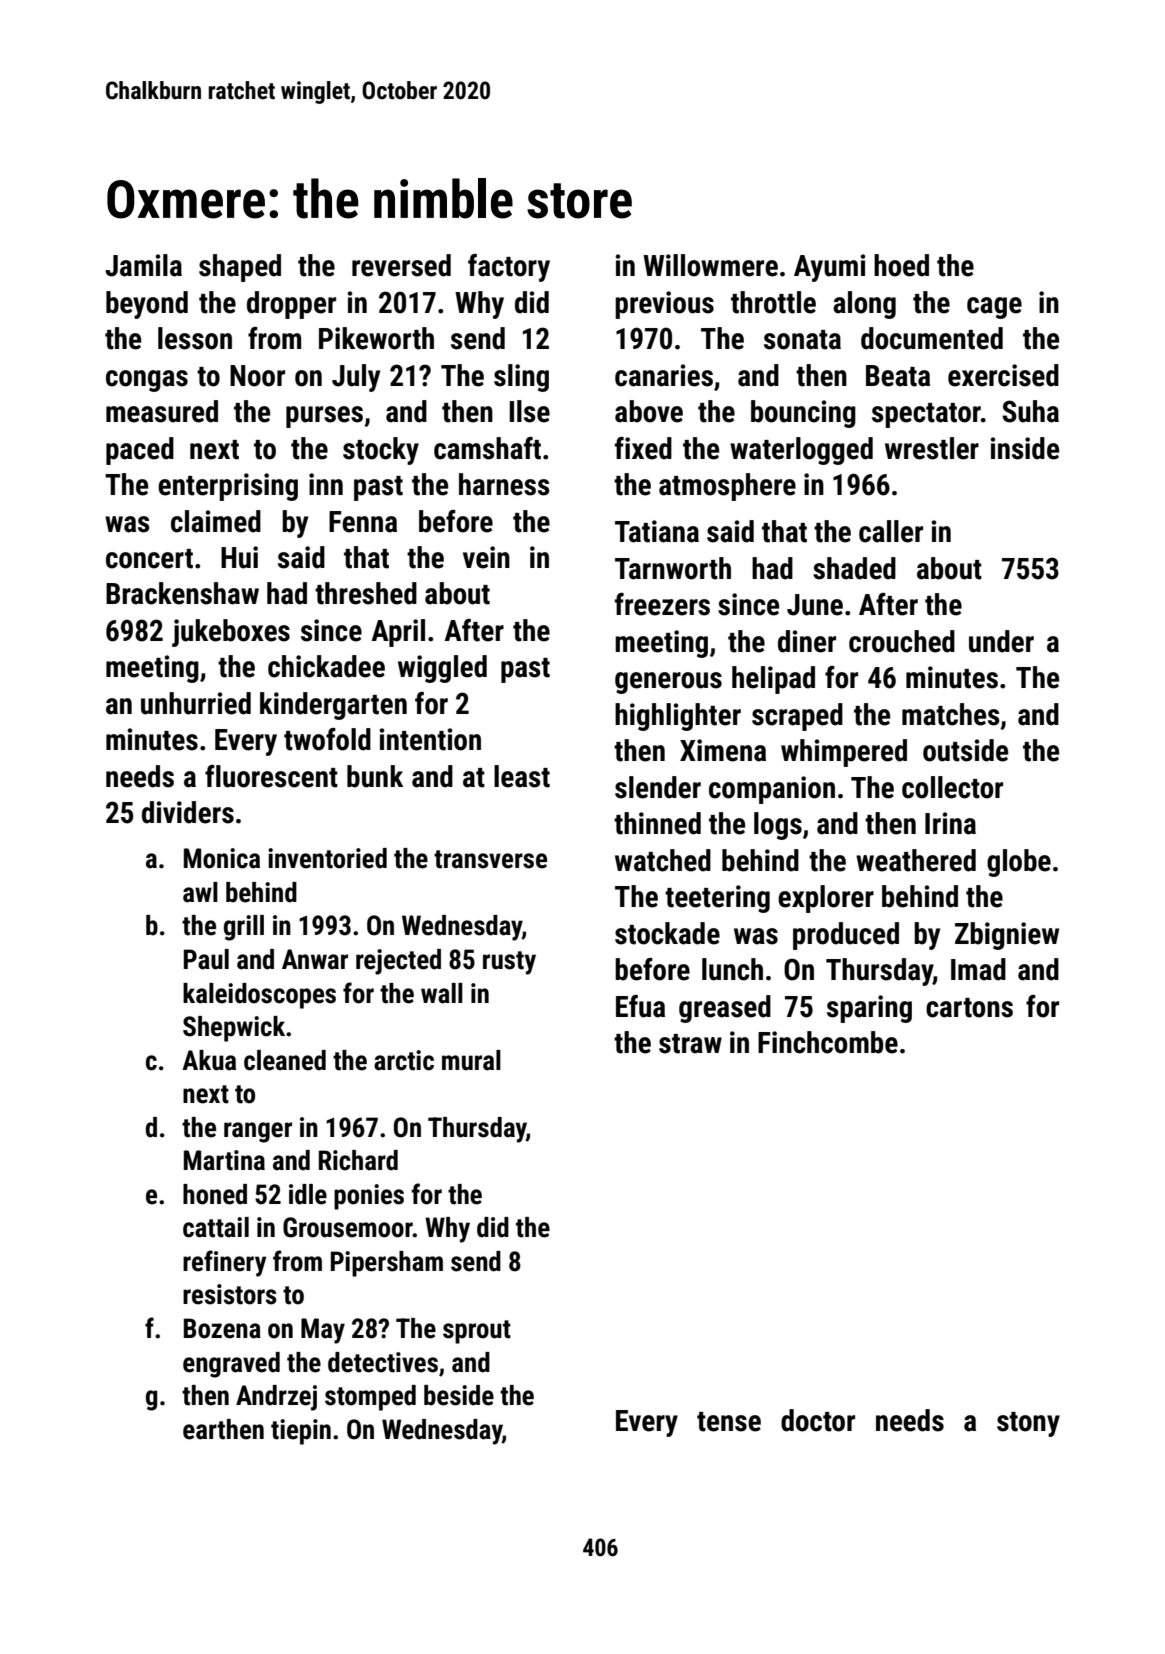 The image size is (1165, 1654). I want to click on mural, so click(471, 1060).
